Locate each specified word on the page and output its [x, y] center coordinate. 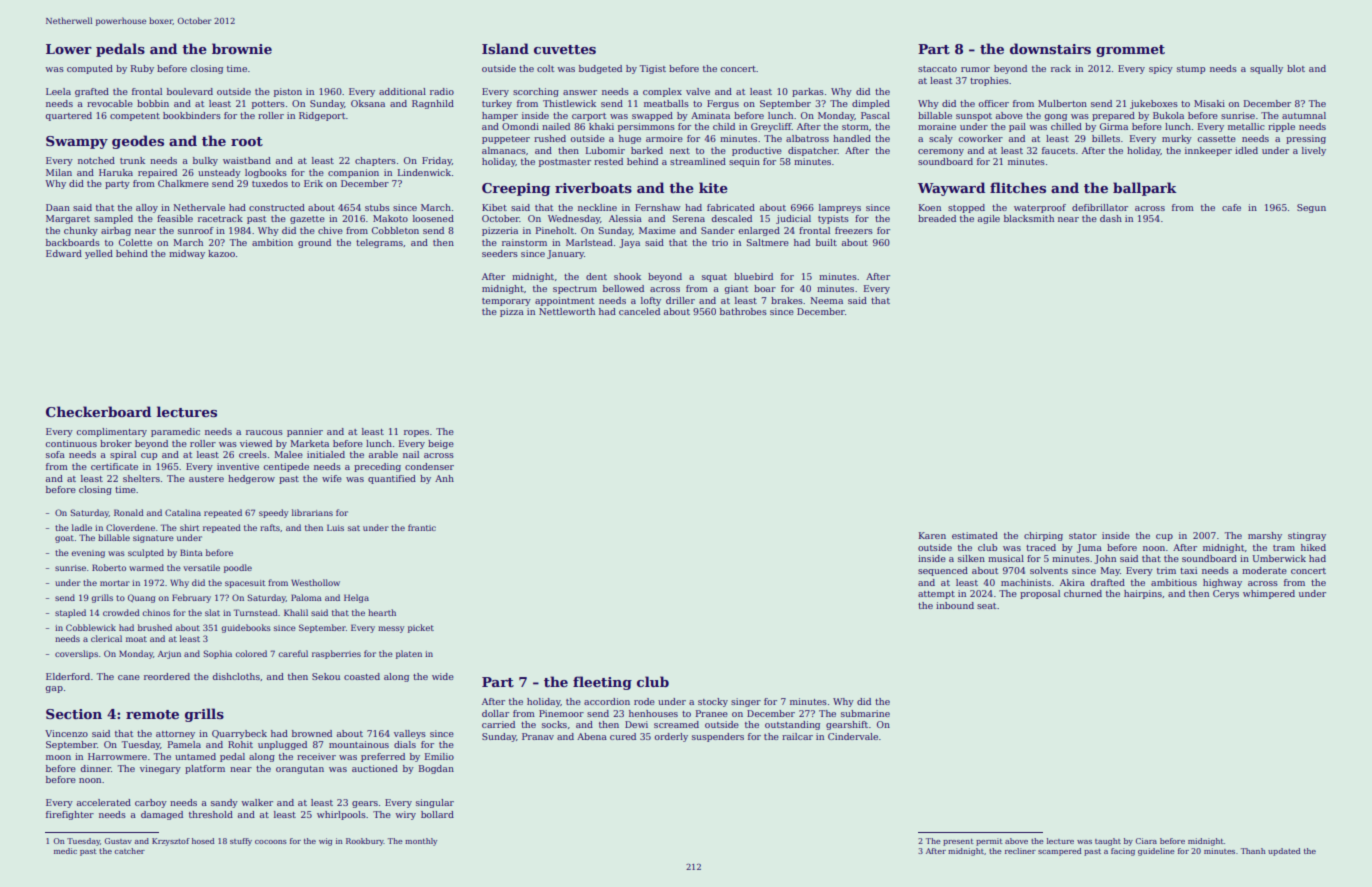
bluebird [753, 276]
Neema [826, 300]
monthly [421, 842]
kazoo [221, 253]
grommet [1130, 51]
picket [421, 628]
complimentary [112, 432]
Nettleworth [567, 311]
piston [288, 92]
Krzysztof [171, 842]
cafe [1231, 207]
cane [129, 677]
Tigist [653, 69]
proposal [1040, 594]
